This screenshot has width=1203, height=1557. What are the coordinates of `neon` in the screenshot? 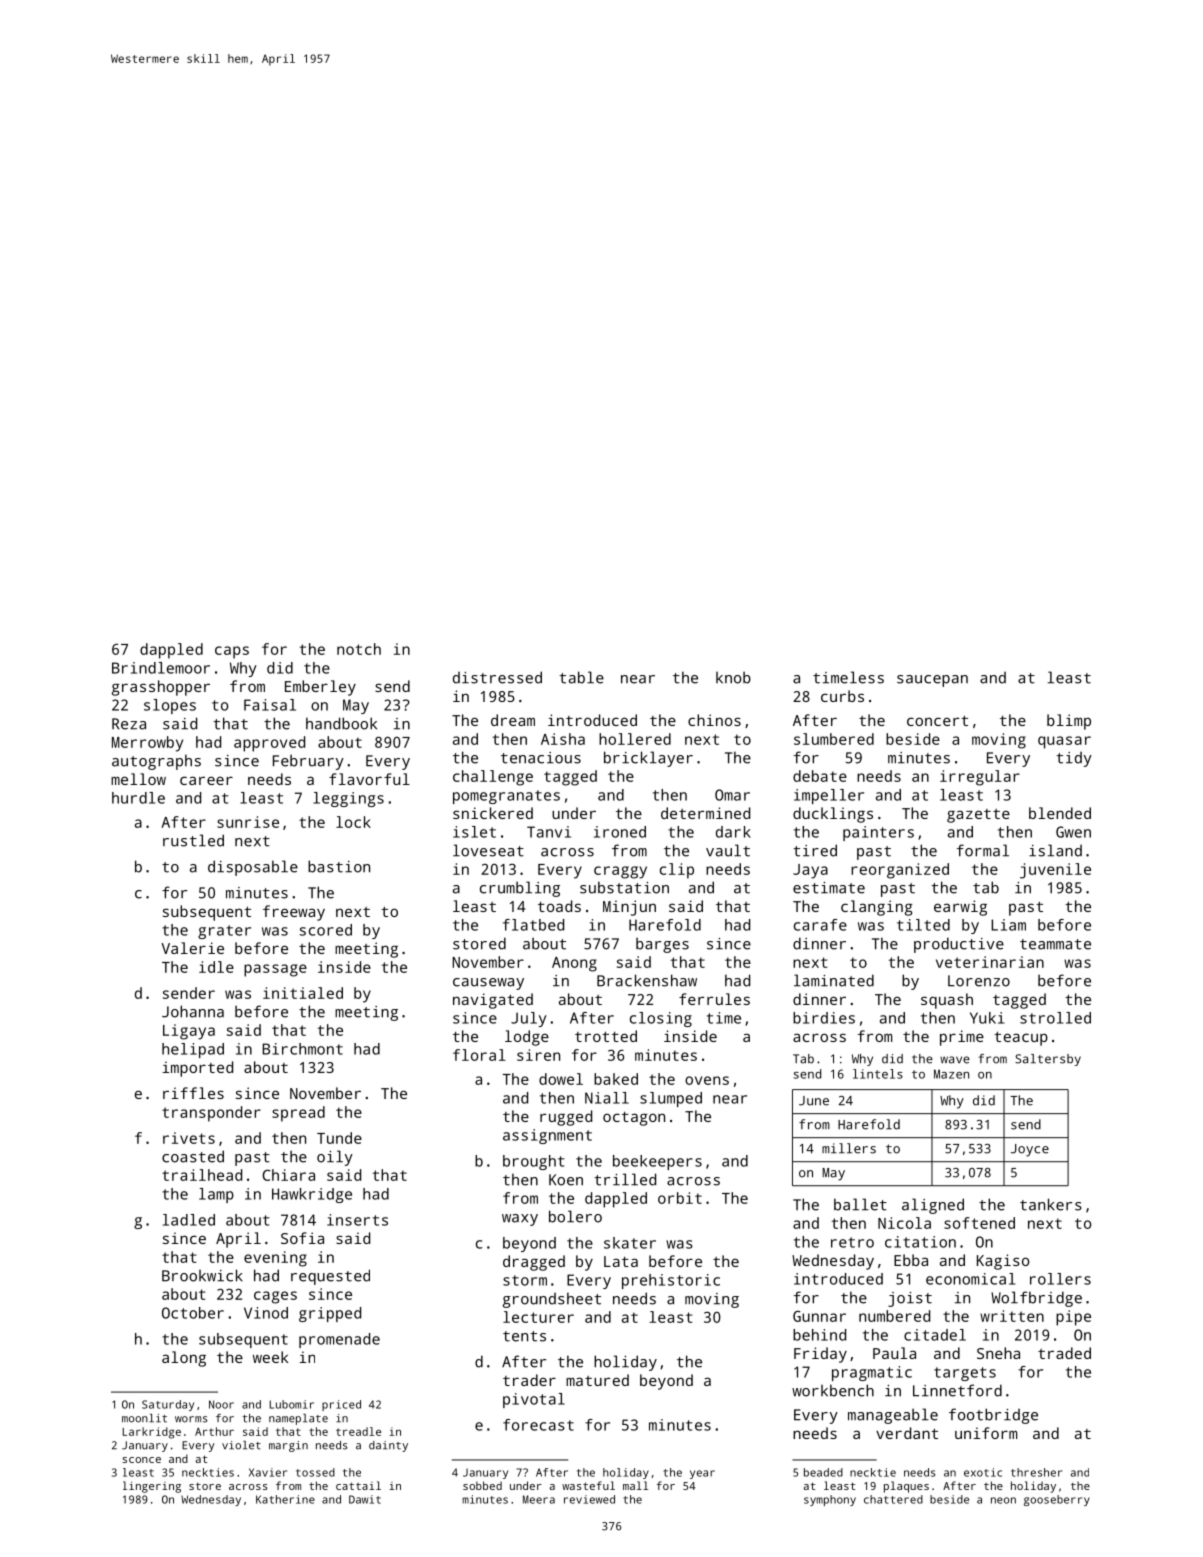 It's located at (1003, 1500).
